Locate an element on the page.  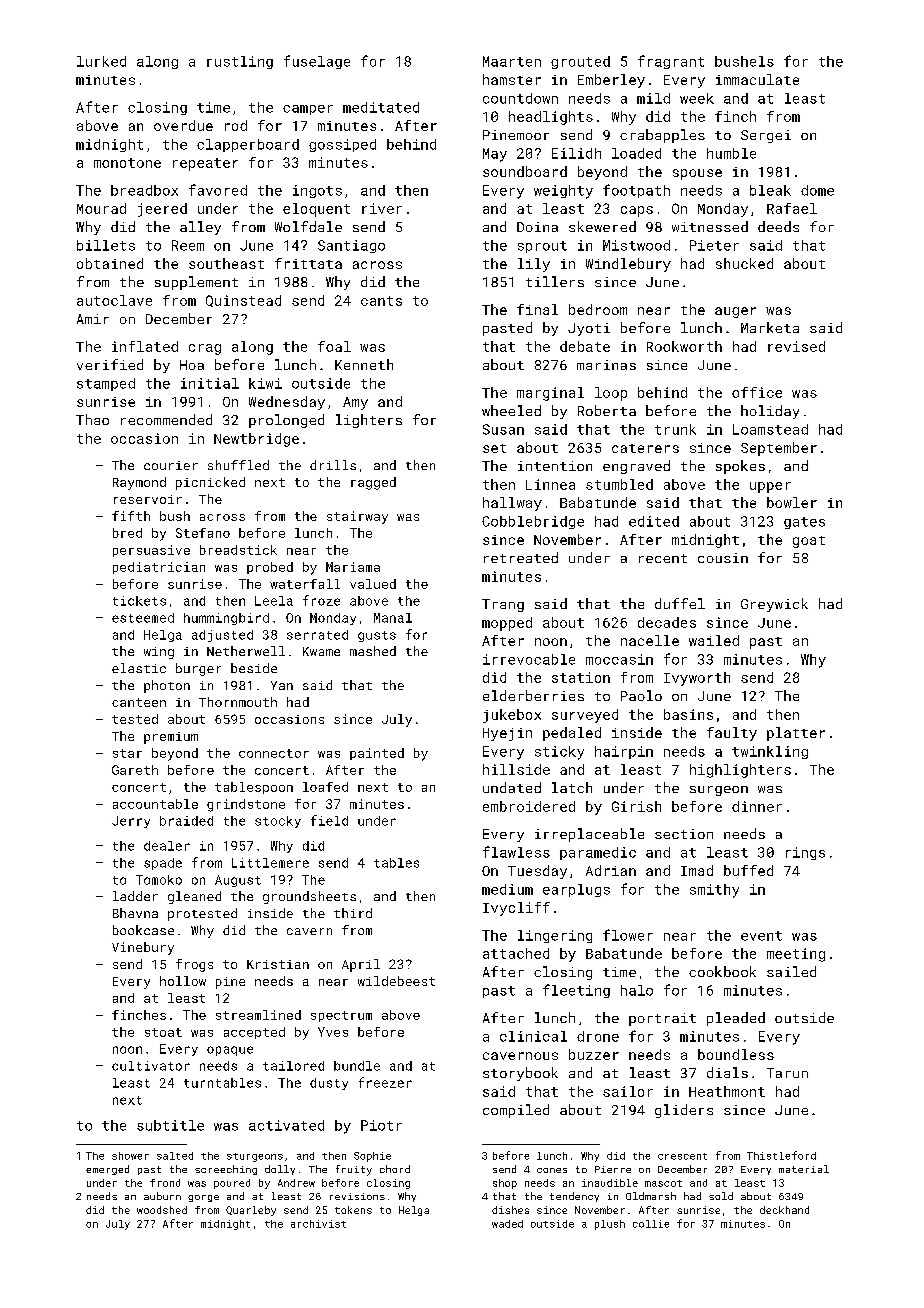
tailored is located at coordinates (293, 1066).
